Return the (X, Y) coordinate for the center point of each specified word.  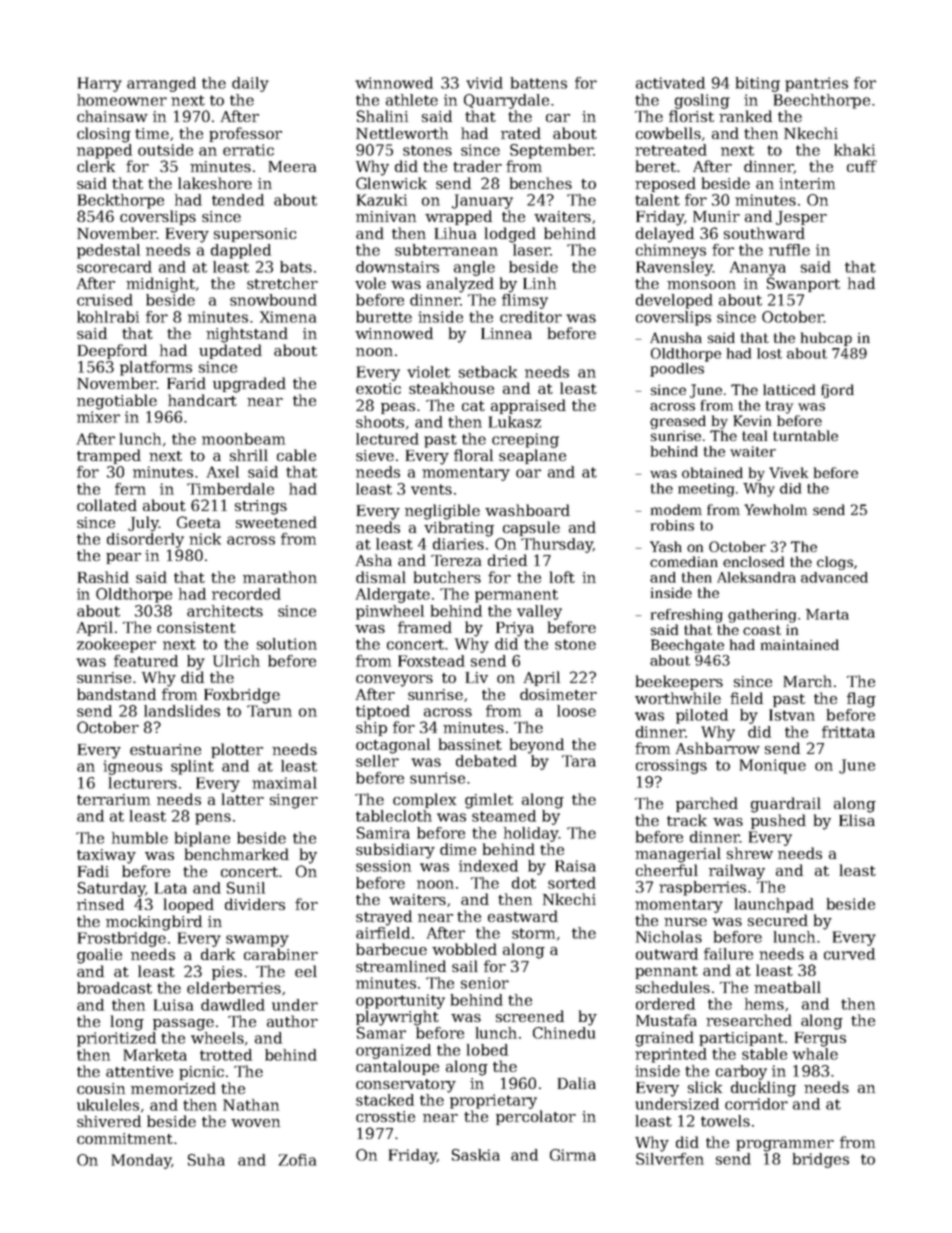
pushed (778, 821)
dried (507, 560)
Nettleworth (402, 133)
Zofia (297, 1160)
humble (140, 838)
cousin (101, 1088)
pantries (816, 84)
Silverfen (670, 1159)
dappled (241, 251)
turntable (805, 435)
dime (458, 849)
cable (296, 455)
